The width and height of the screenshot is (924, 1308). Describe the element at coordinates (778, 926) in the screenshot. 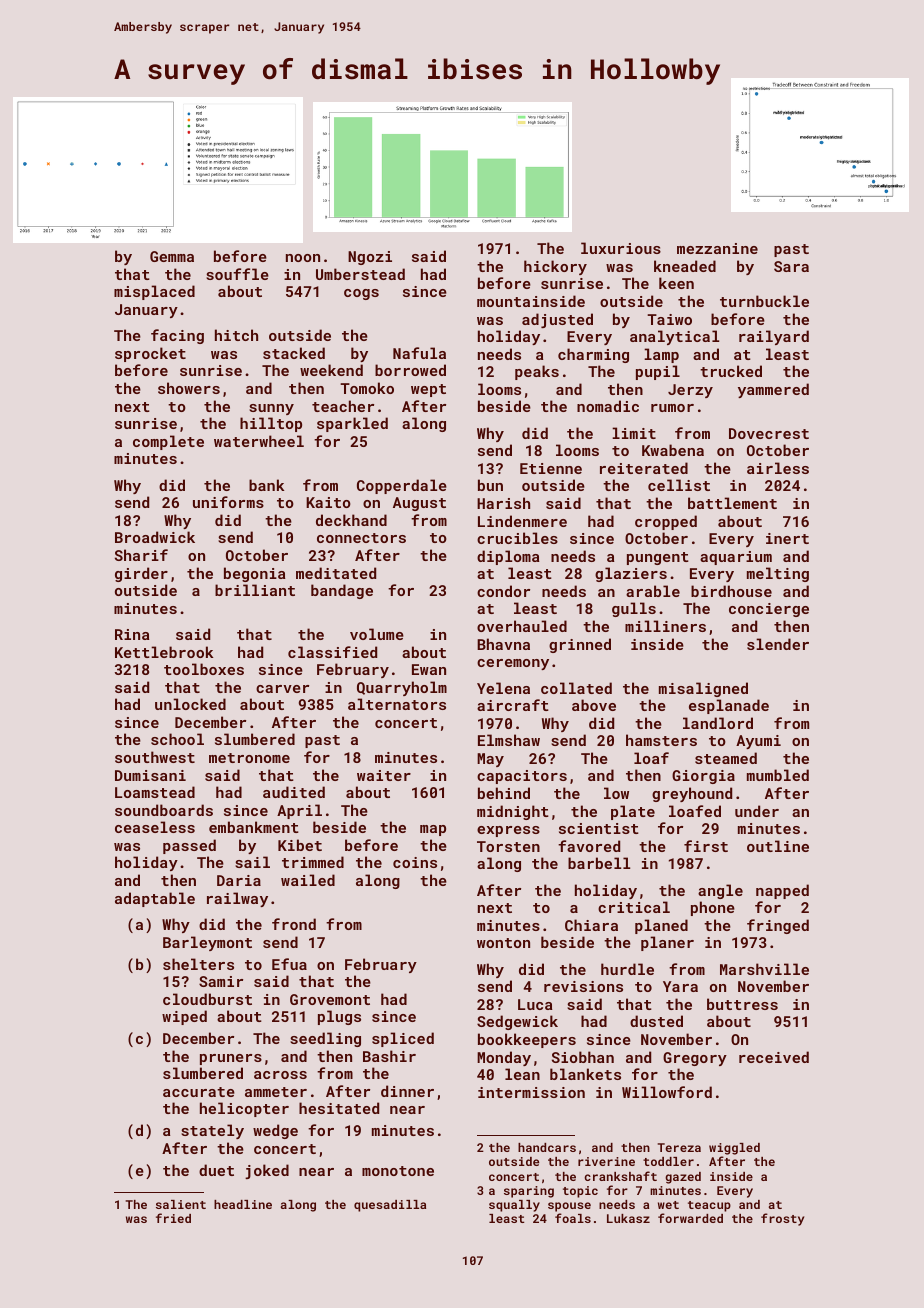

I see `fringed` at that location.
